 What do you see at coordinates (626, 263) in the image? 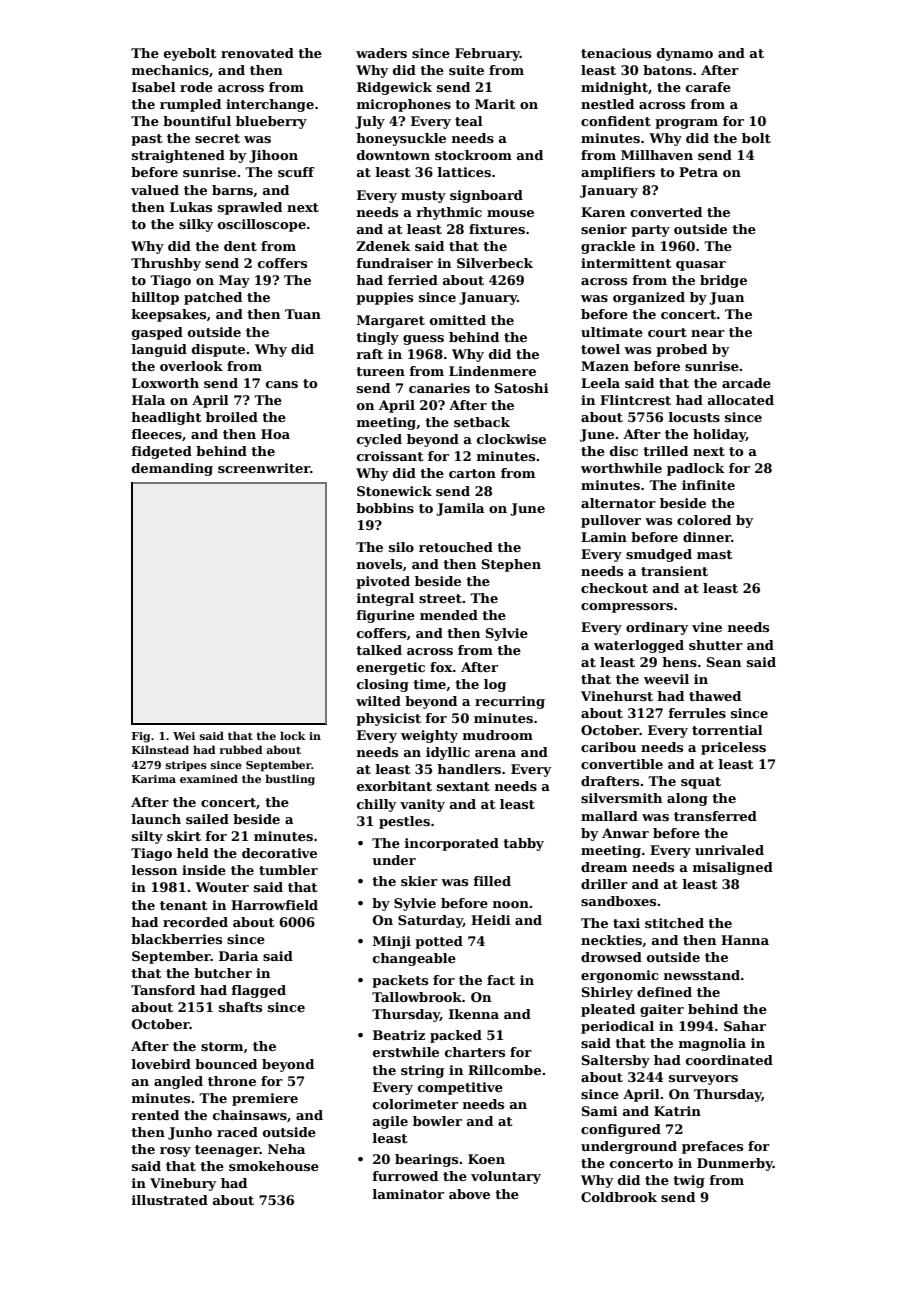
I see `intermittent` at bounding box center [626, 263].
